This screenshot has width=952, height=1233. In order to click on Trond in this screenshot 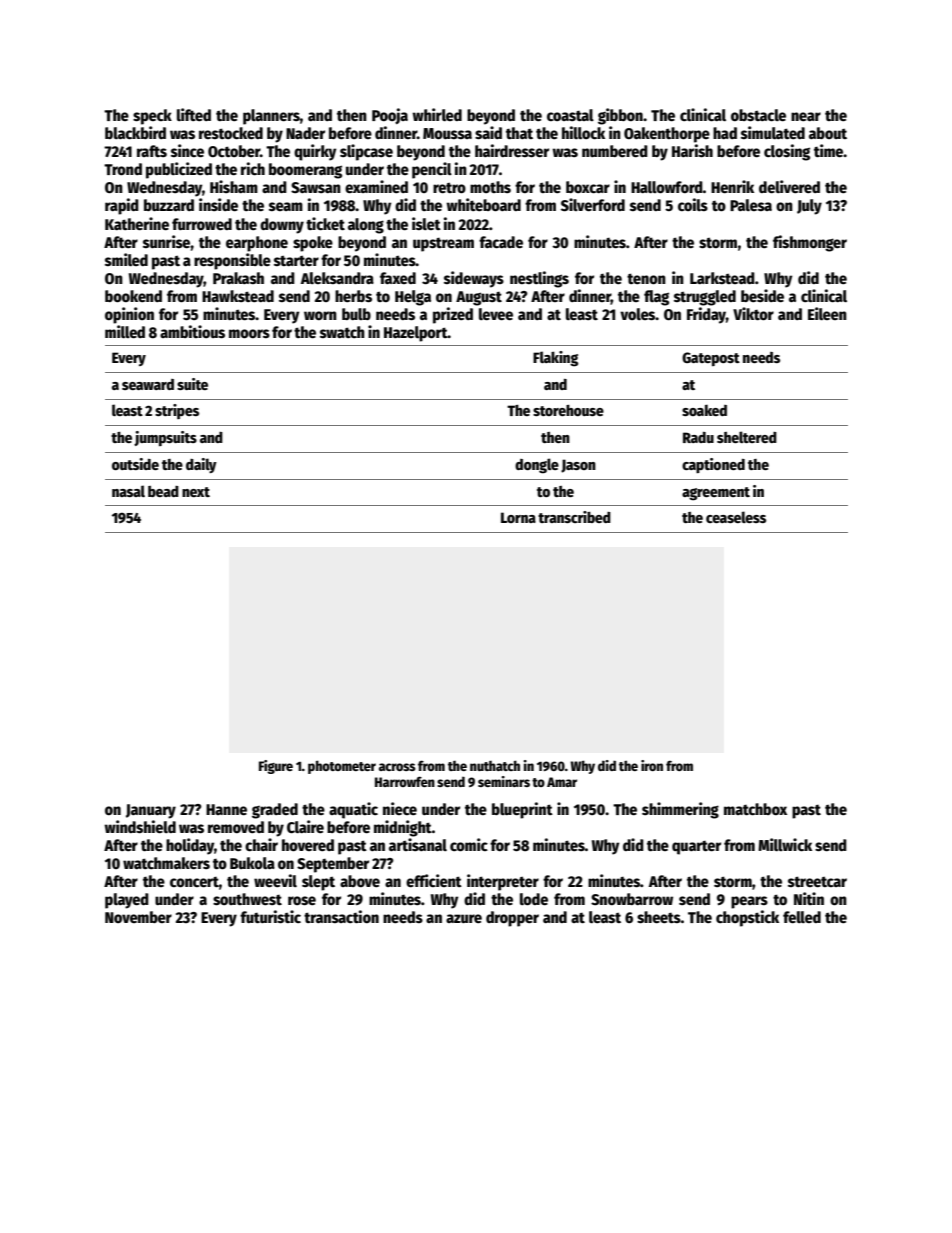, I will do `click(123, 169)`.
